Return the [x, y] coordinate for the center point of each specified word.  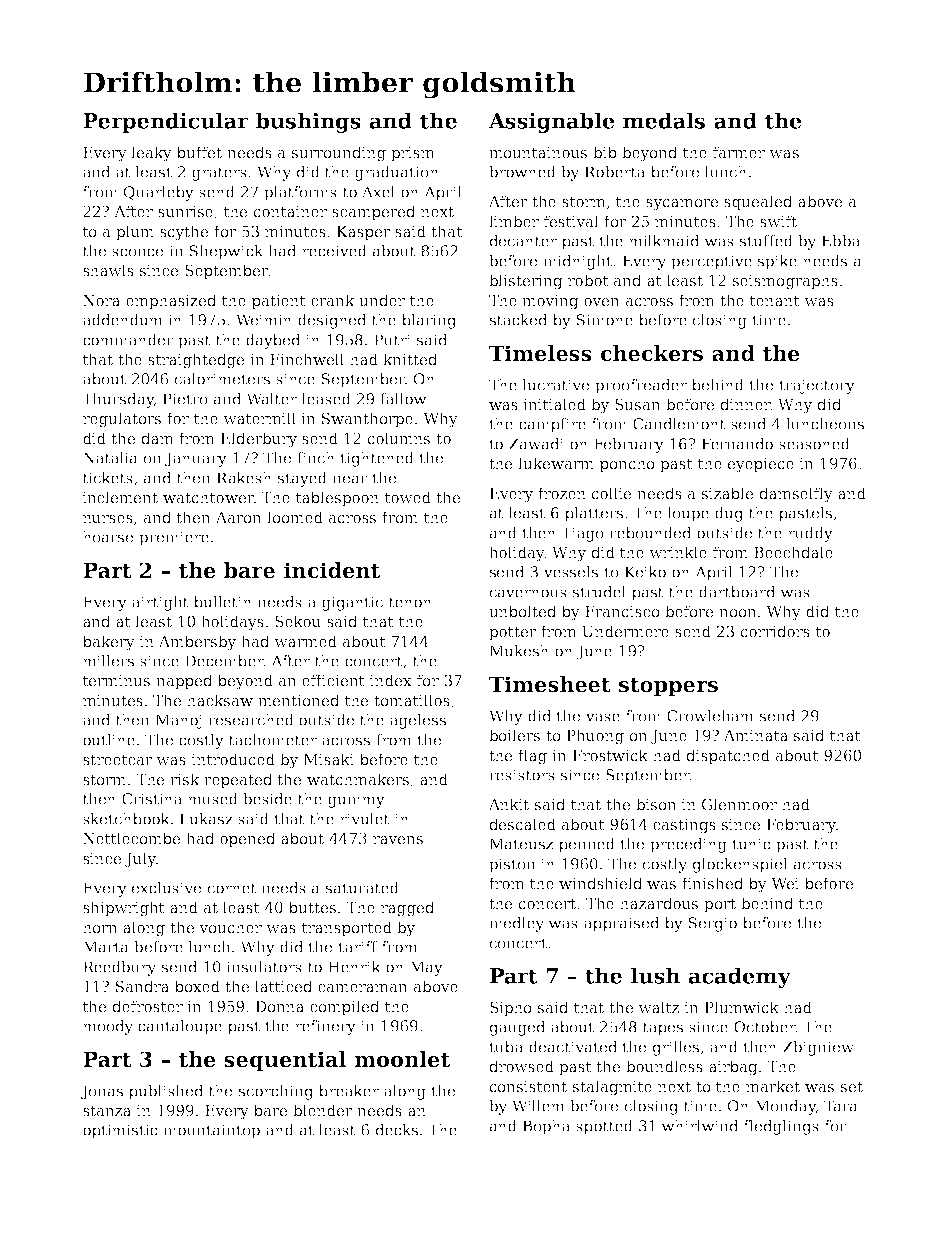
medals [664, 120]
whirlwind [700, 1126]
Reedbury [119, 968]
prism [413, 154]
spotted [604, 1127]
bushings [308, 122]
